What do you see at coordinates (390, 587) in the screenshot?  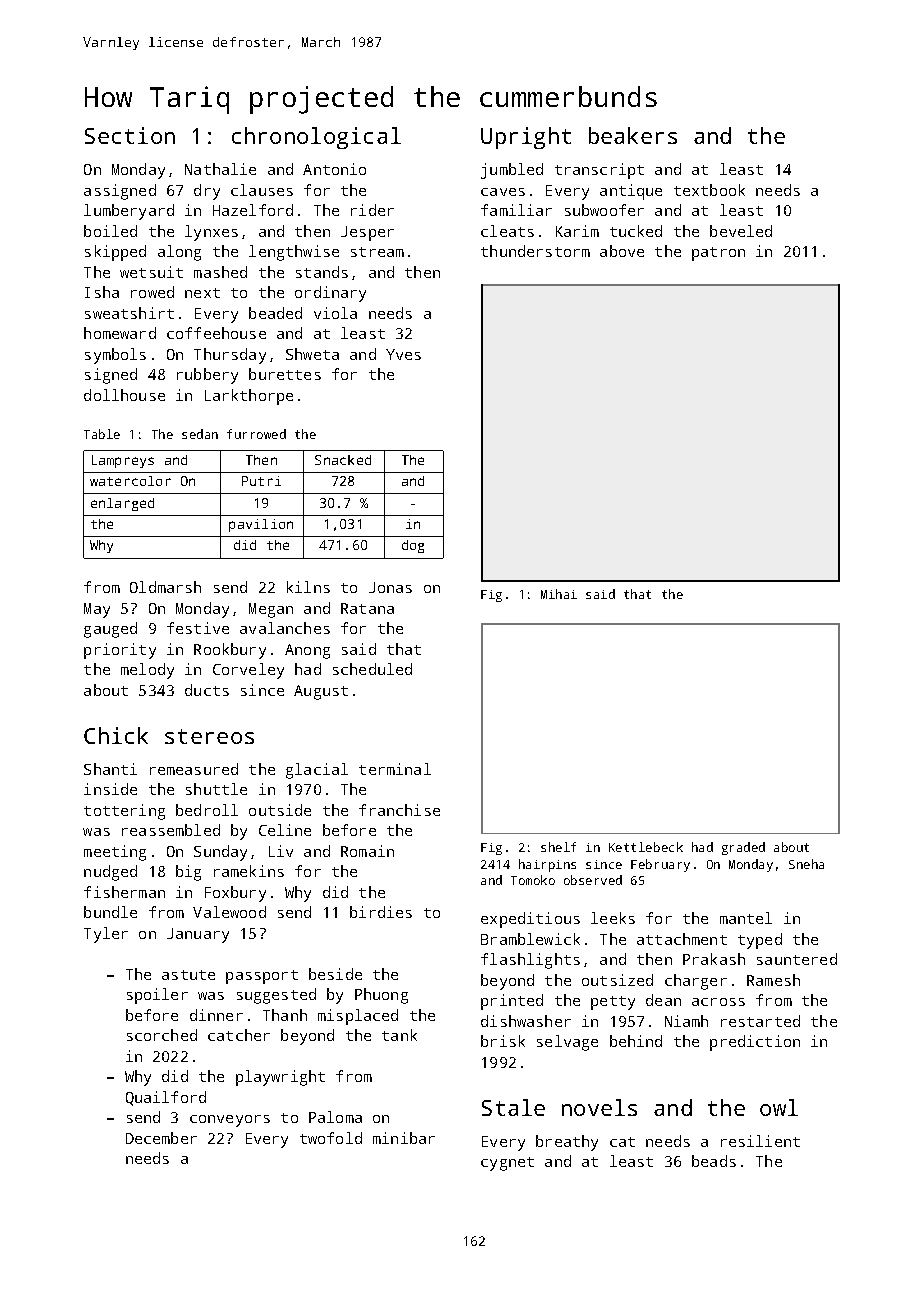 I see `Jonas` at bounding box center [390, 587].
